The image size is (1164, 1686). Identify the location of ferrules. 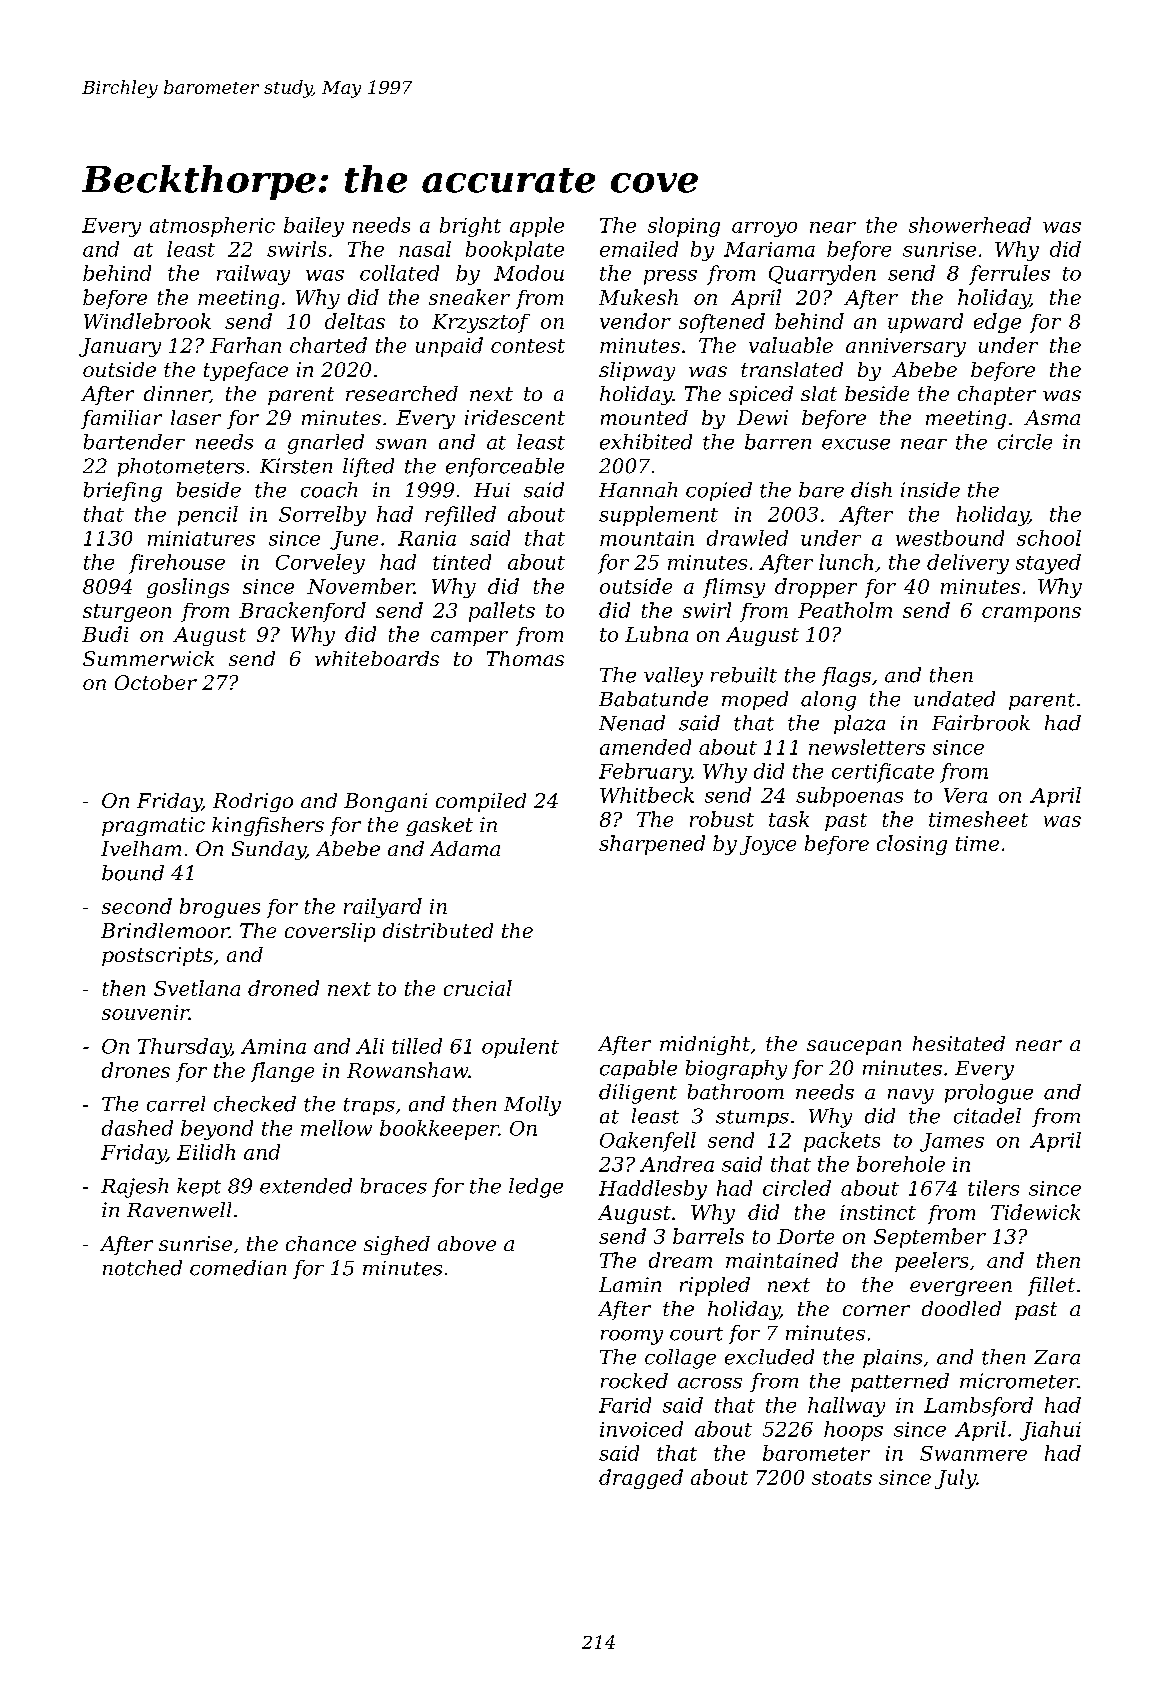
(1009, 275).
